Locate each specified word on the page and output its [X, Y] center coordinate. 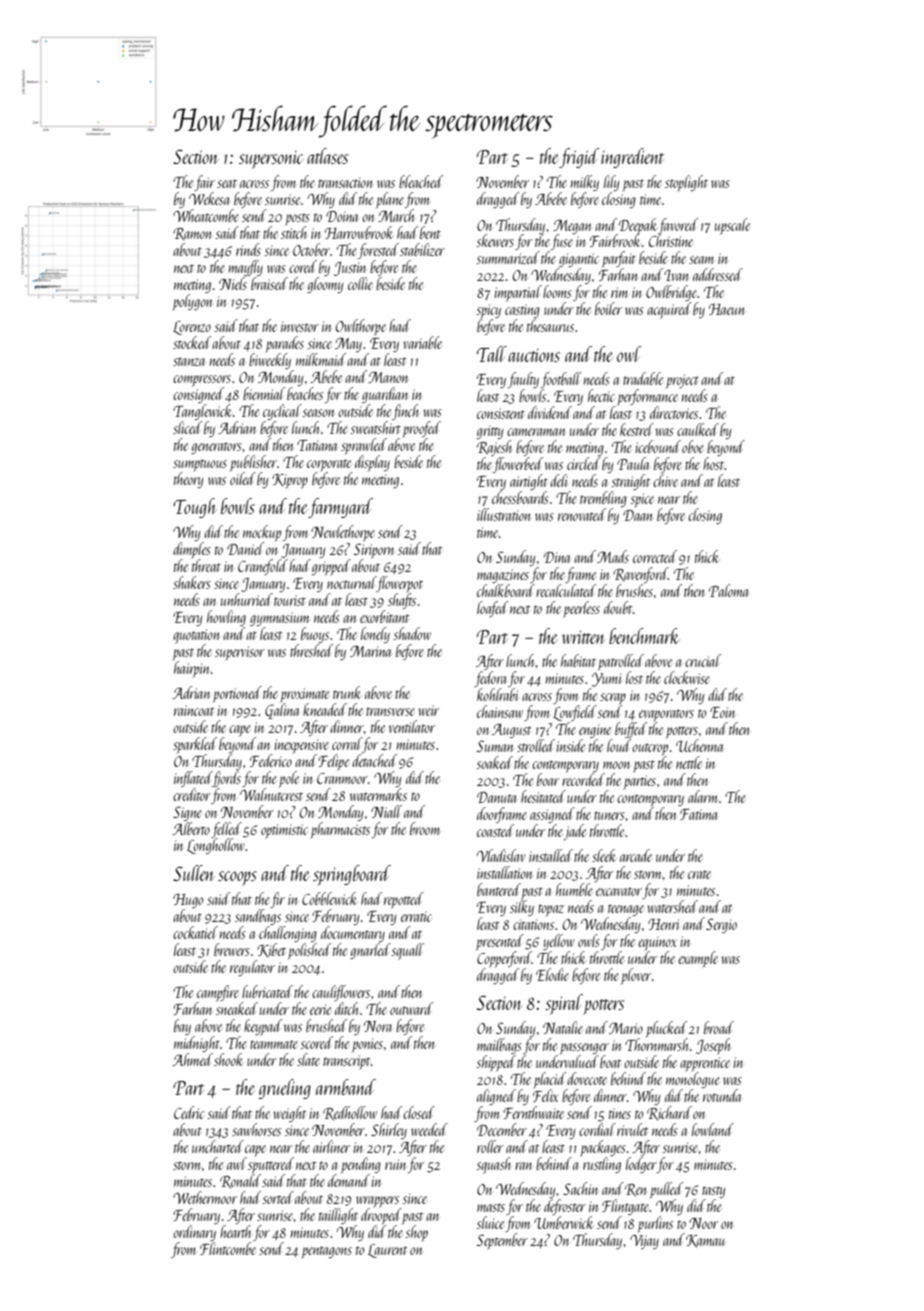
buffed [631, 730]
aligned [496, 1097]
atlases [327, 156]
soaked [494, 762]
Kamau [705, 1241]
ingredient [632, 158]
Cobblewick [329, 898]
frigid [579, 158]
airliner [331, 1146]
